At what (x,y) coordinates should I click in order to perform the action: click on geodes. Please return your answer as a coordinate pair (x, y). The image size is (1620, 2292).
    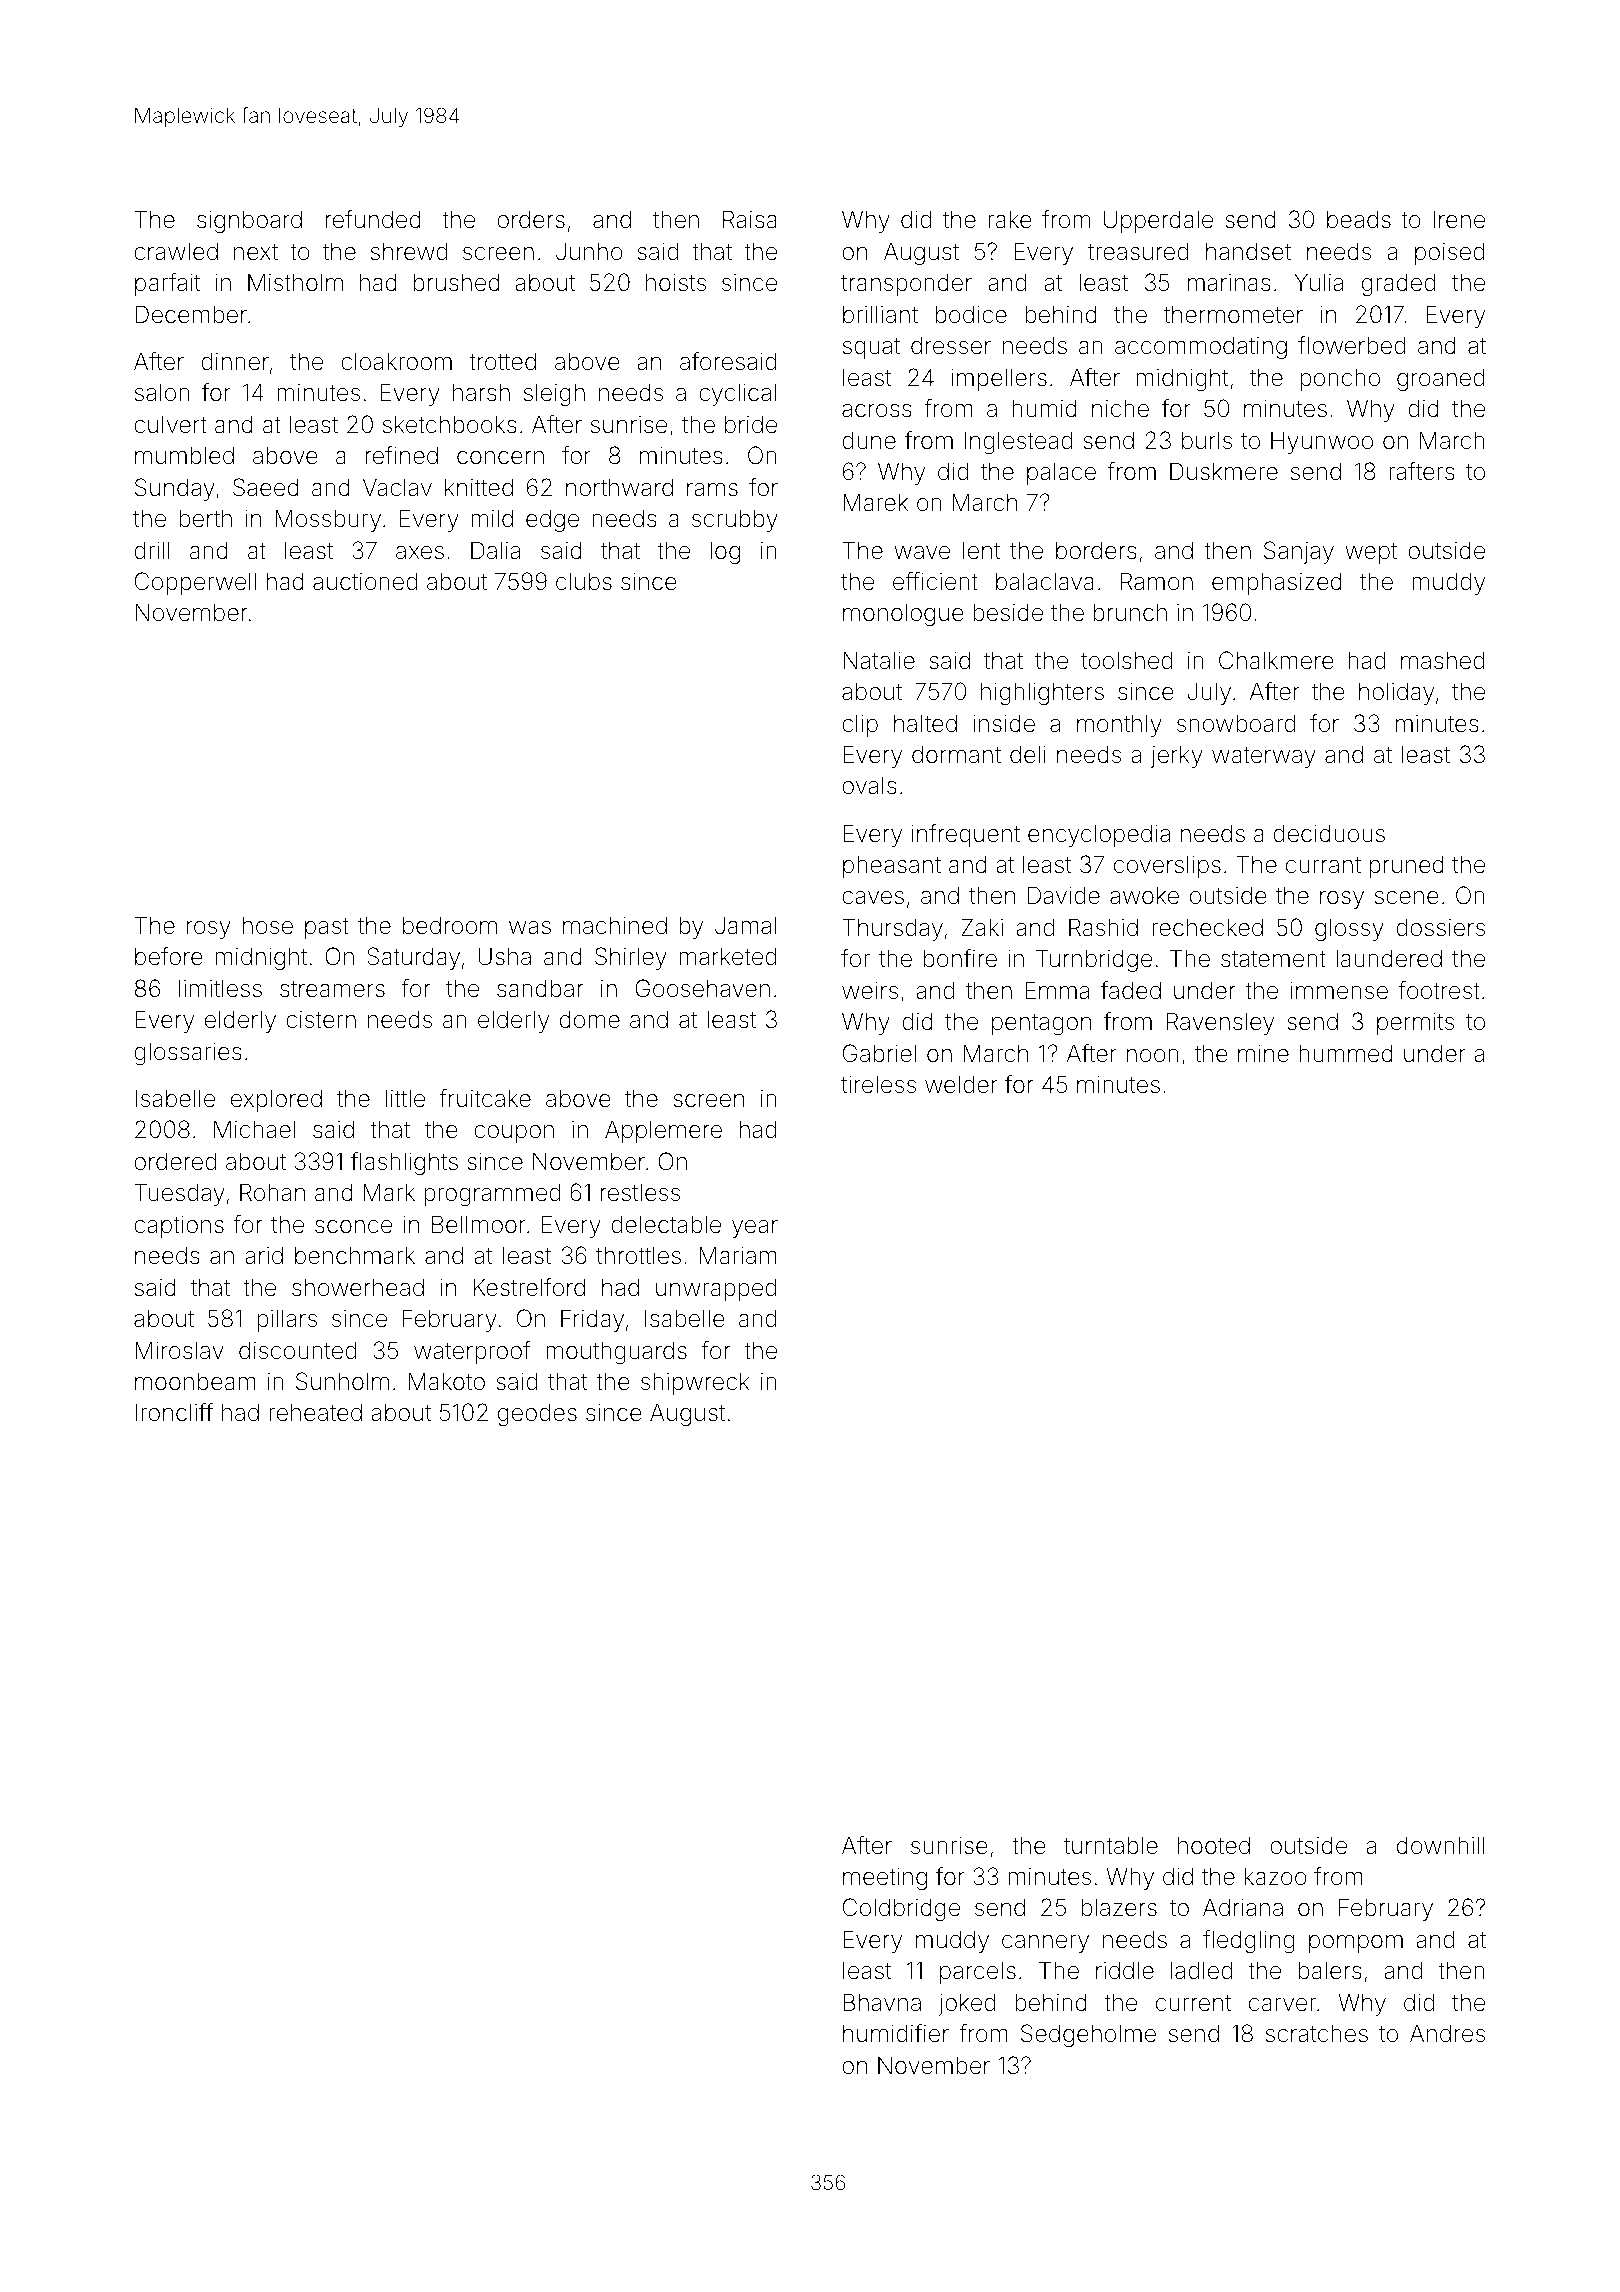
    Looking at the image, I should click on (537, 1414).
